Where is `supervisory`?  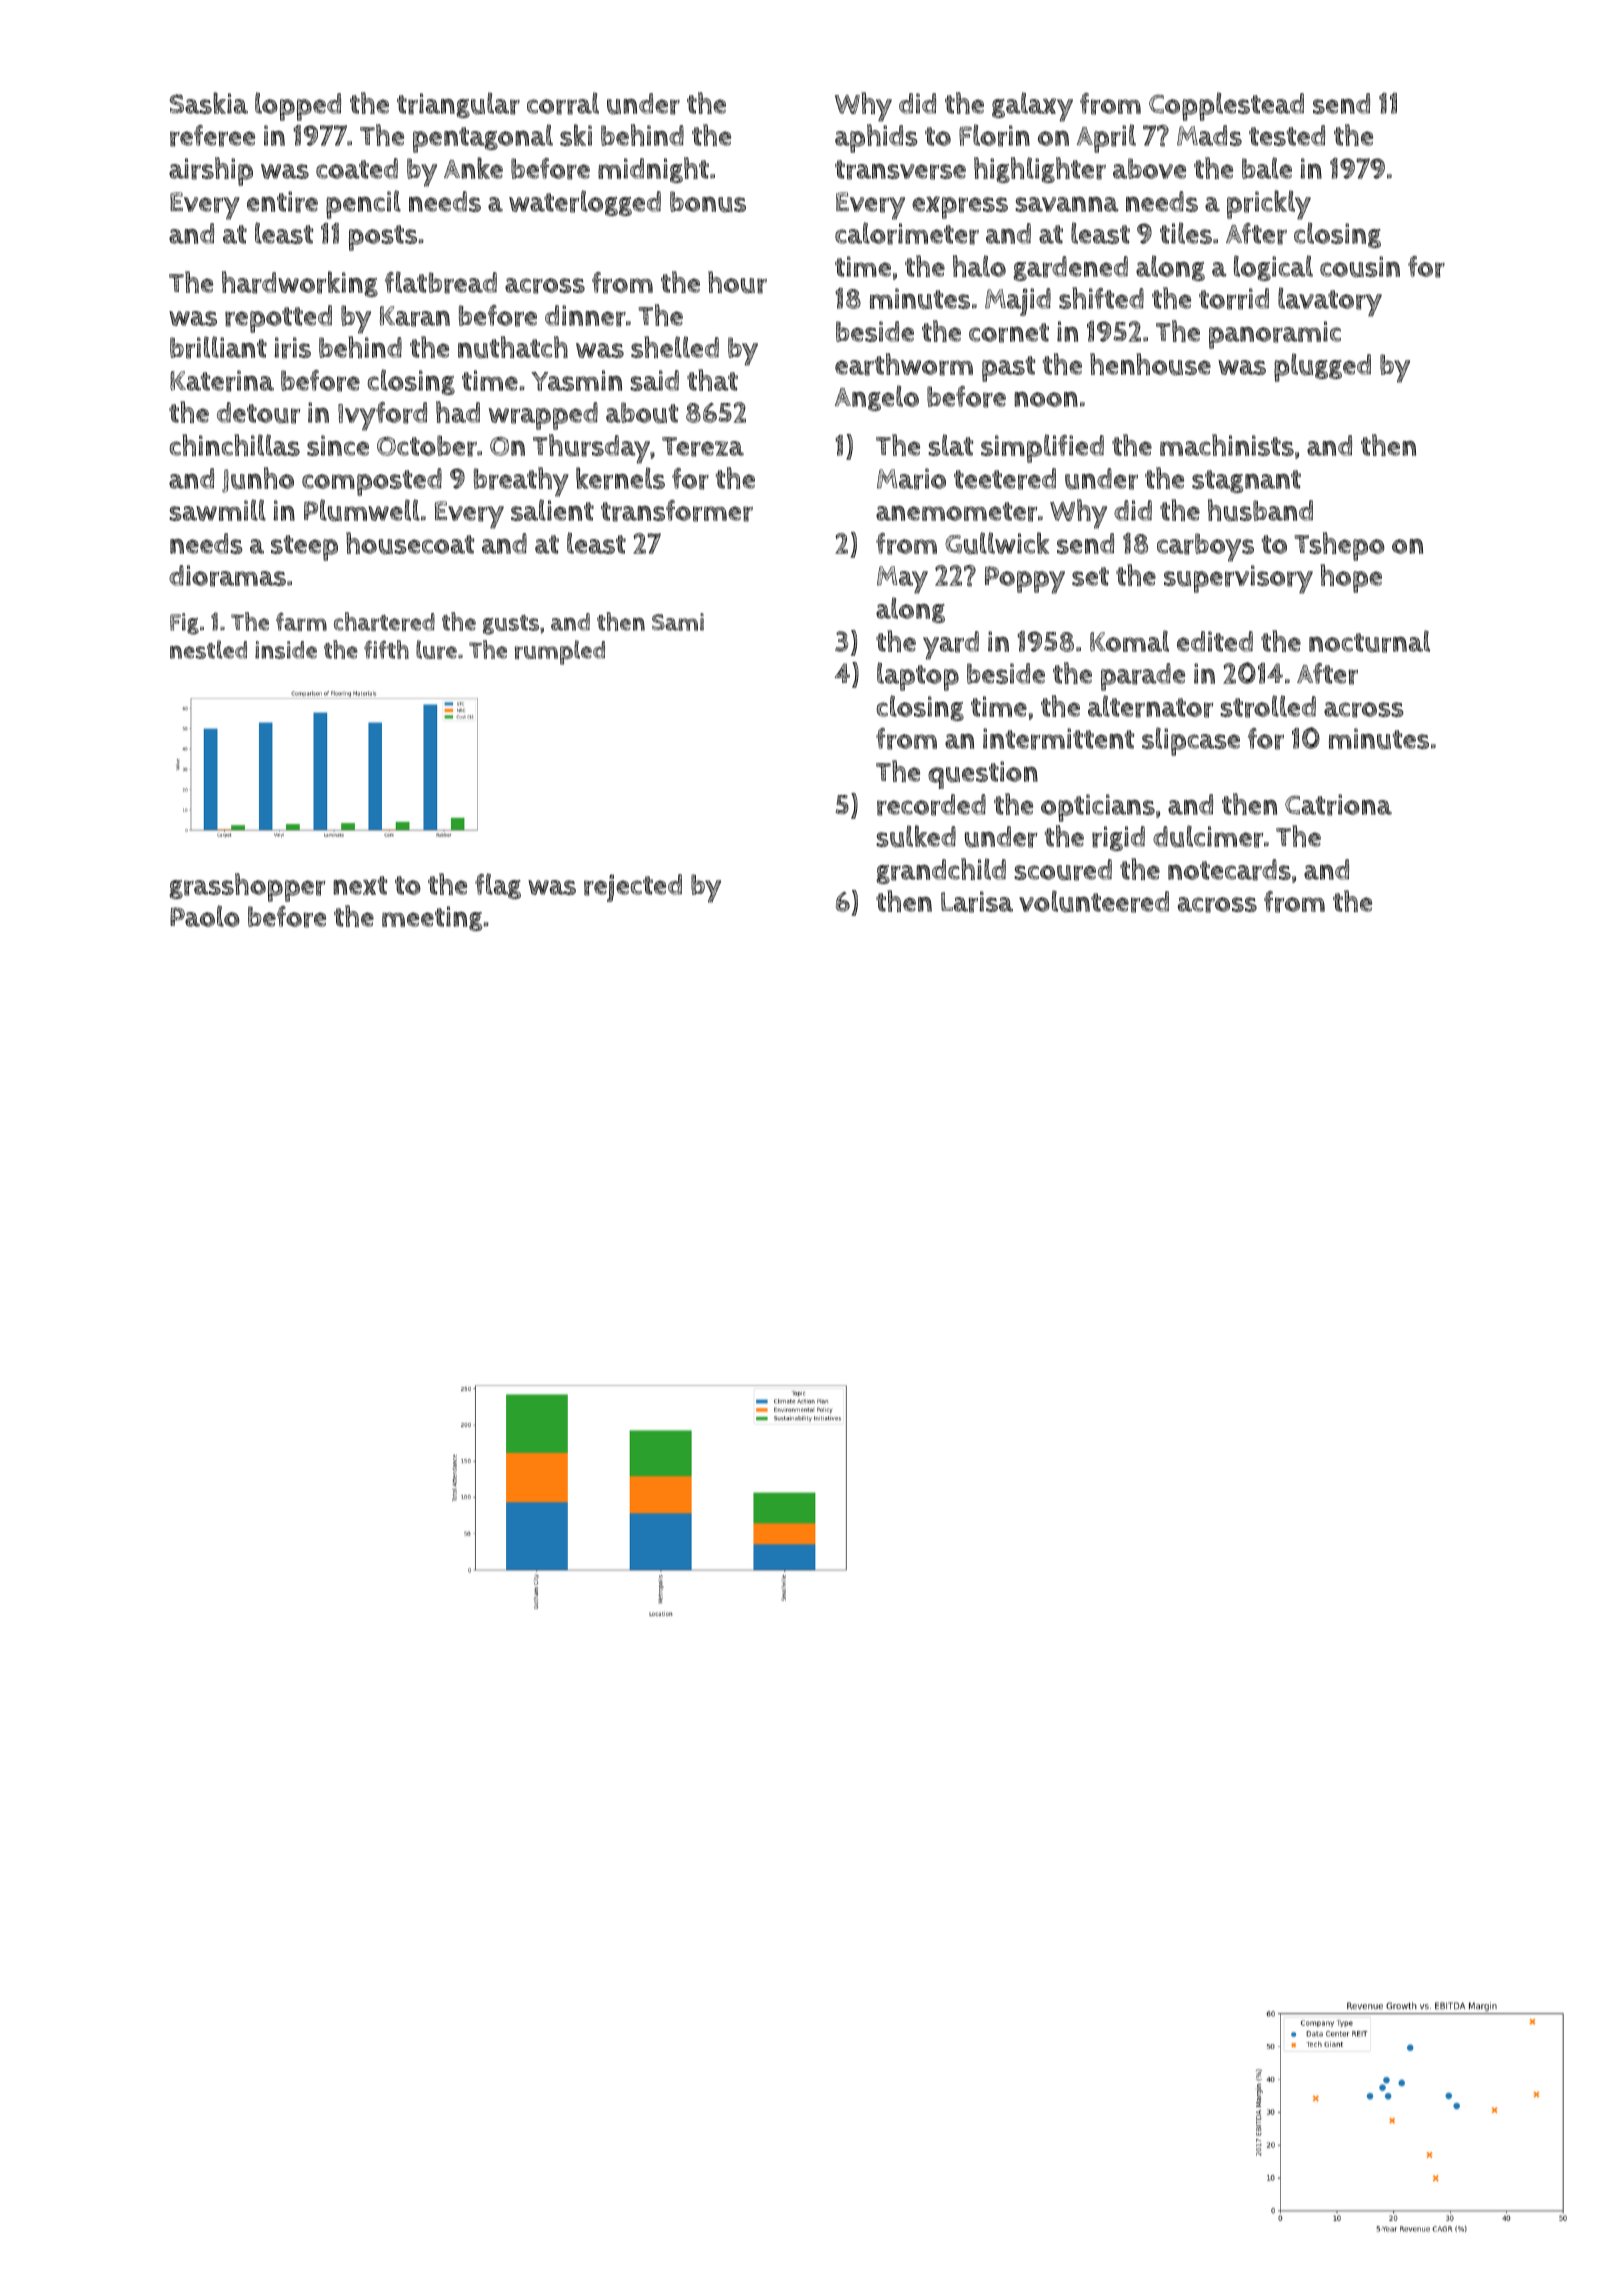 supervisory is located at coordinates (1238, 579).
